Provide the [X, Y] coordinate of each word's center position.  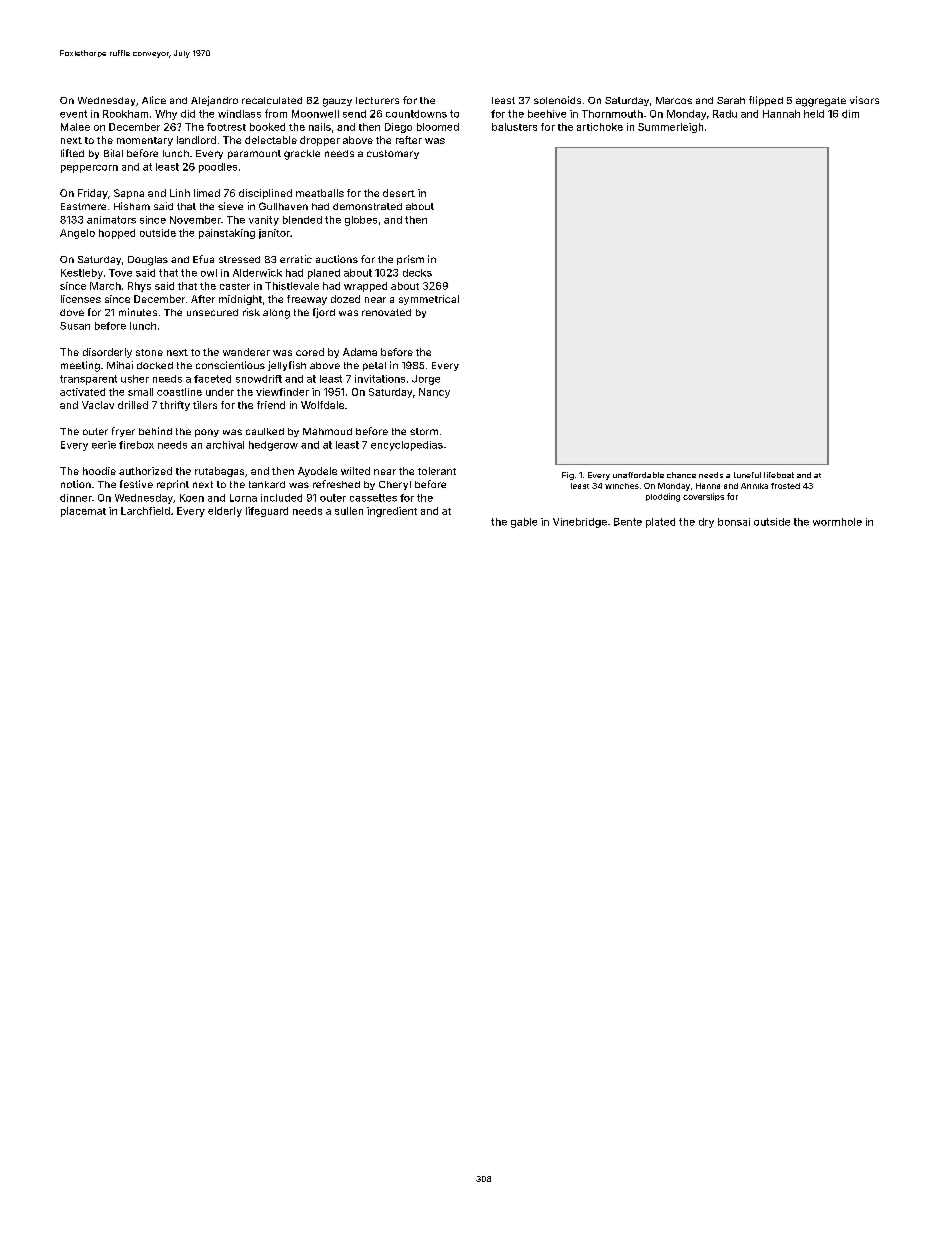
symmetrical [429, 300]
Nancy [434, 393]
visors [864, 100]
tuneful [747, 475]
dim [850, 114]
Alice [154, 100]
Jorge [426, 380]
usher [135, 379]
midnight [240, 300]
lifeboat [779, 475]
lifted [72, 153]
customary [393, 154]
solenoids [557, 100]
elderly [225, 512]
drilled [133, 405]
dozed [345, 299]
